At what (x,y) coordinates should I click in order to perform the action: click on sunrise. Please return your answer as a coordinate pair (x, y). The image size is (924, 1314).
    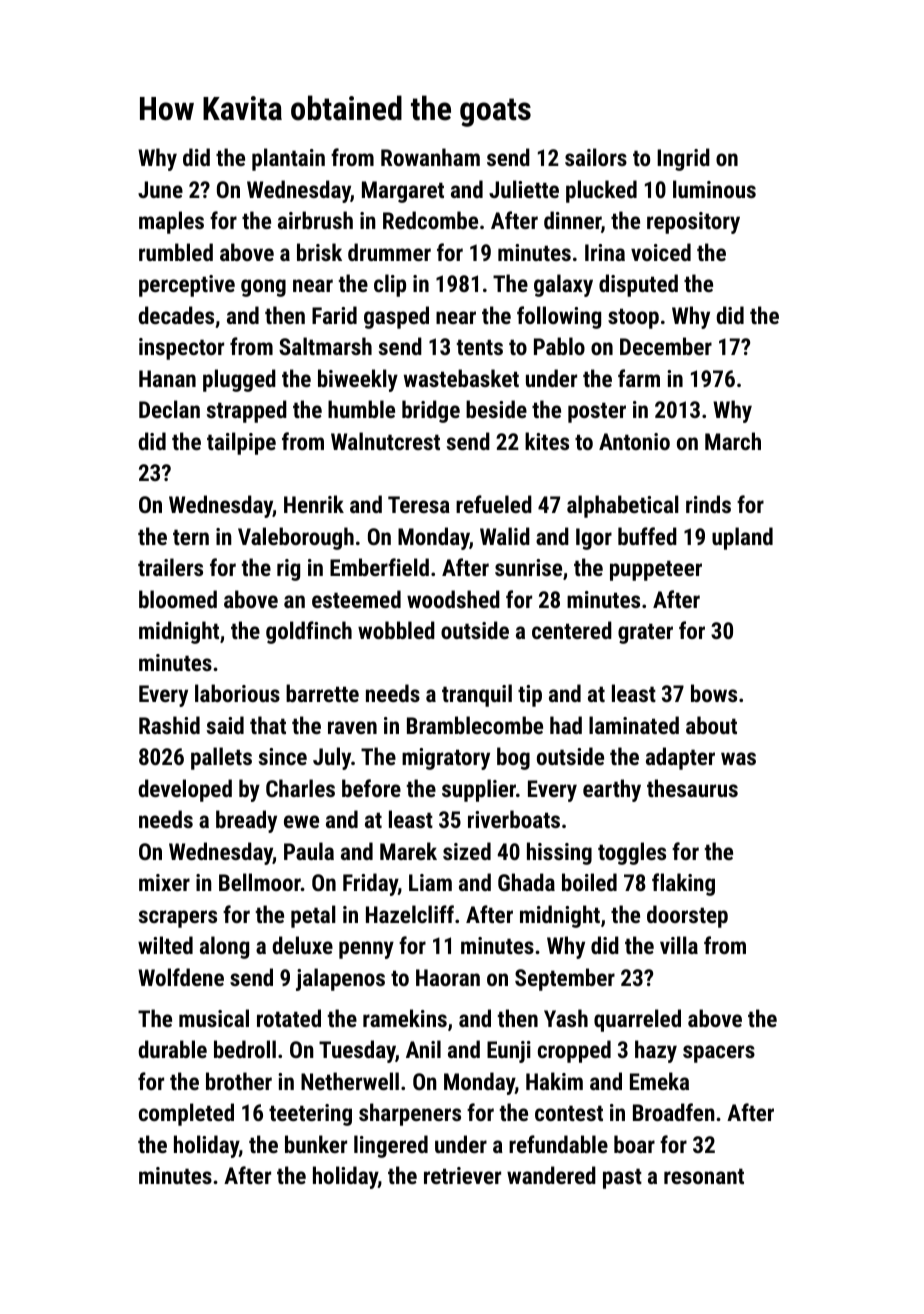
    Looking at the image, I should click on (528, 567).
